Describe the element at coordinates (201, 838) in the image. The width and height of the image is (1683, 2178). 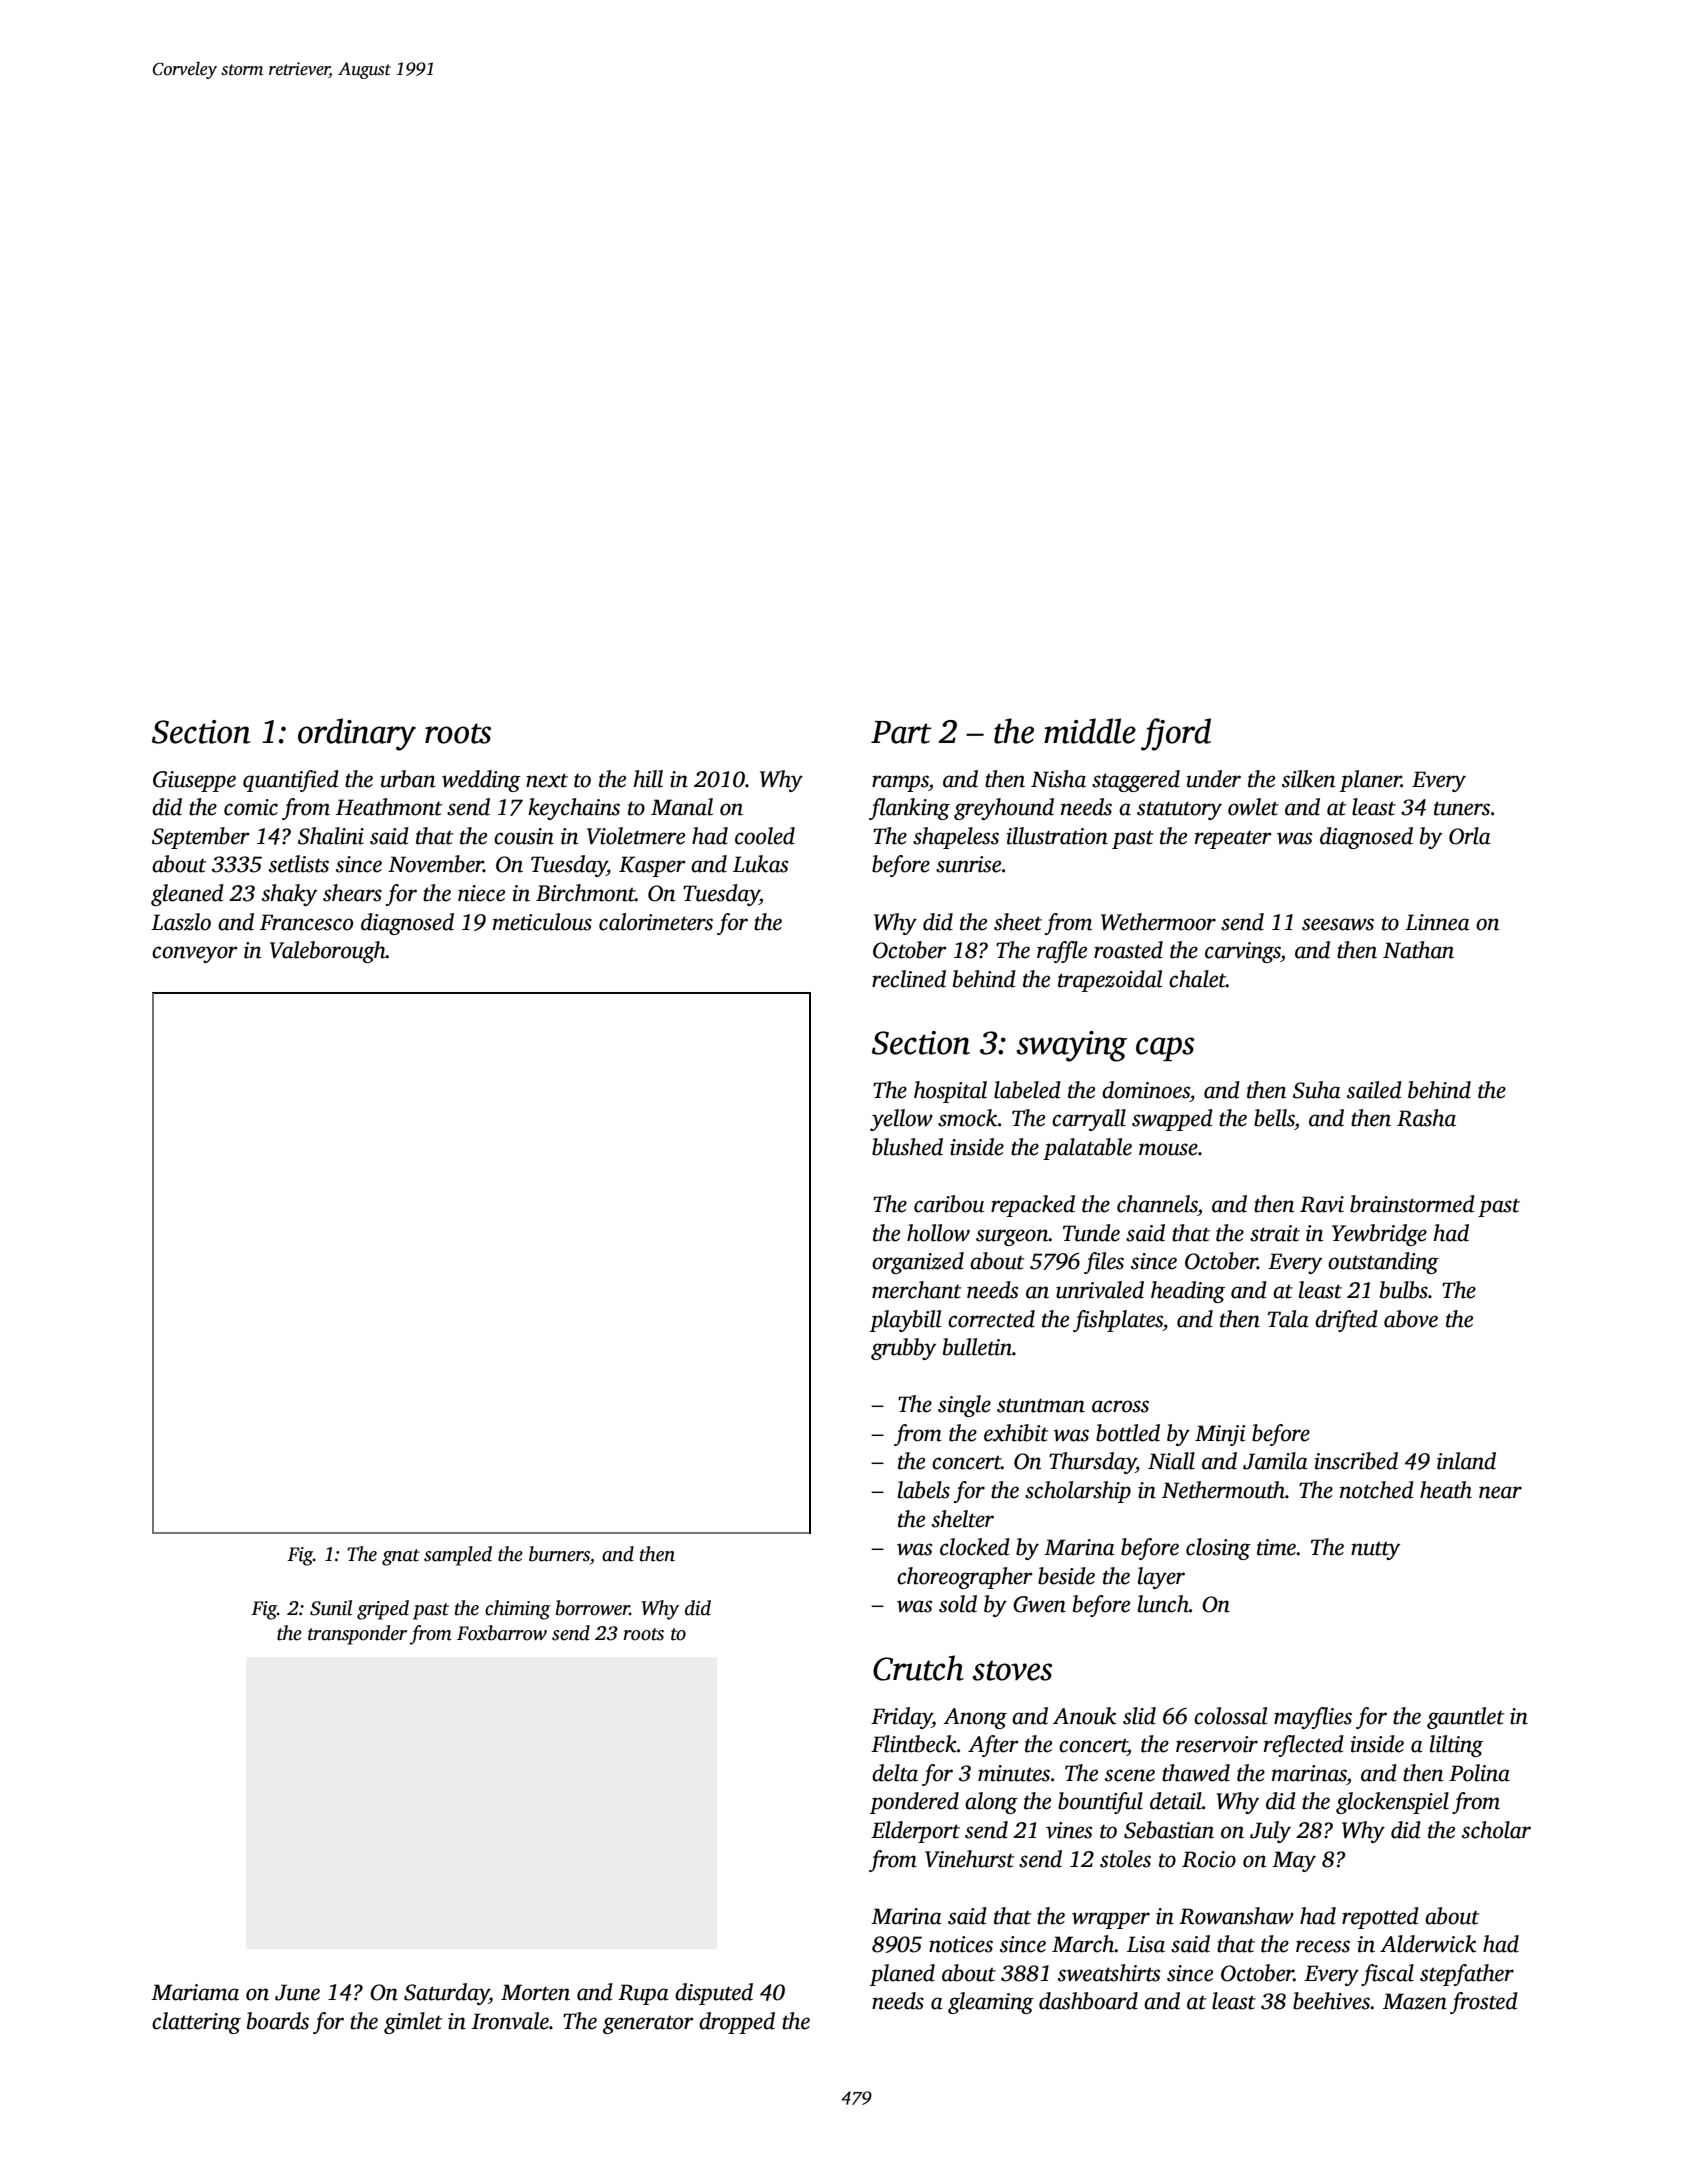
I see `September` at that location.
